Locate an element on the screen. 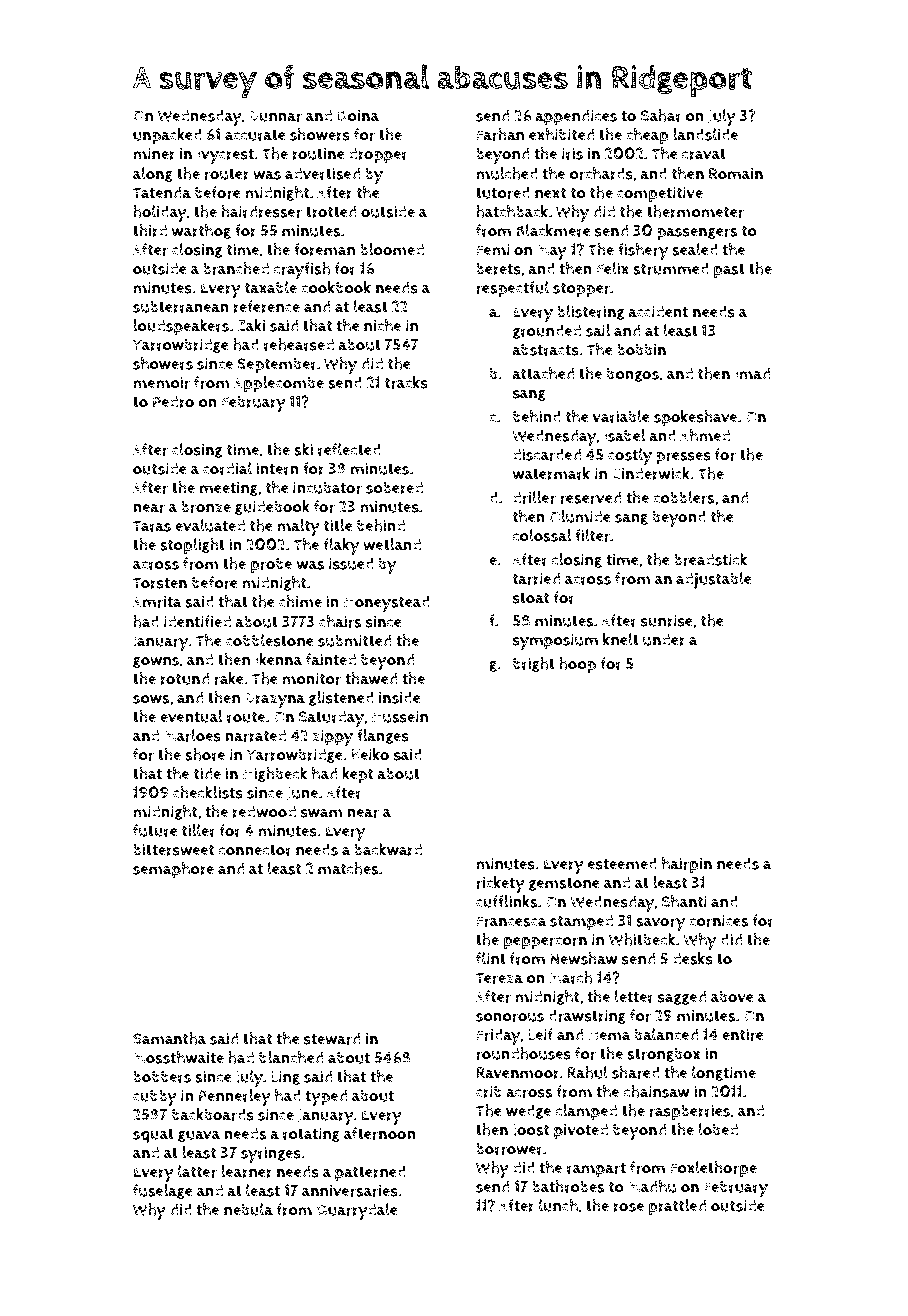 The image size is (908, 1316). rickety is located at coordinates (500, 884).
